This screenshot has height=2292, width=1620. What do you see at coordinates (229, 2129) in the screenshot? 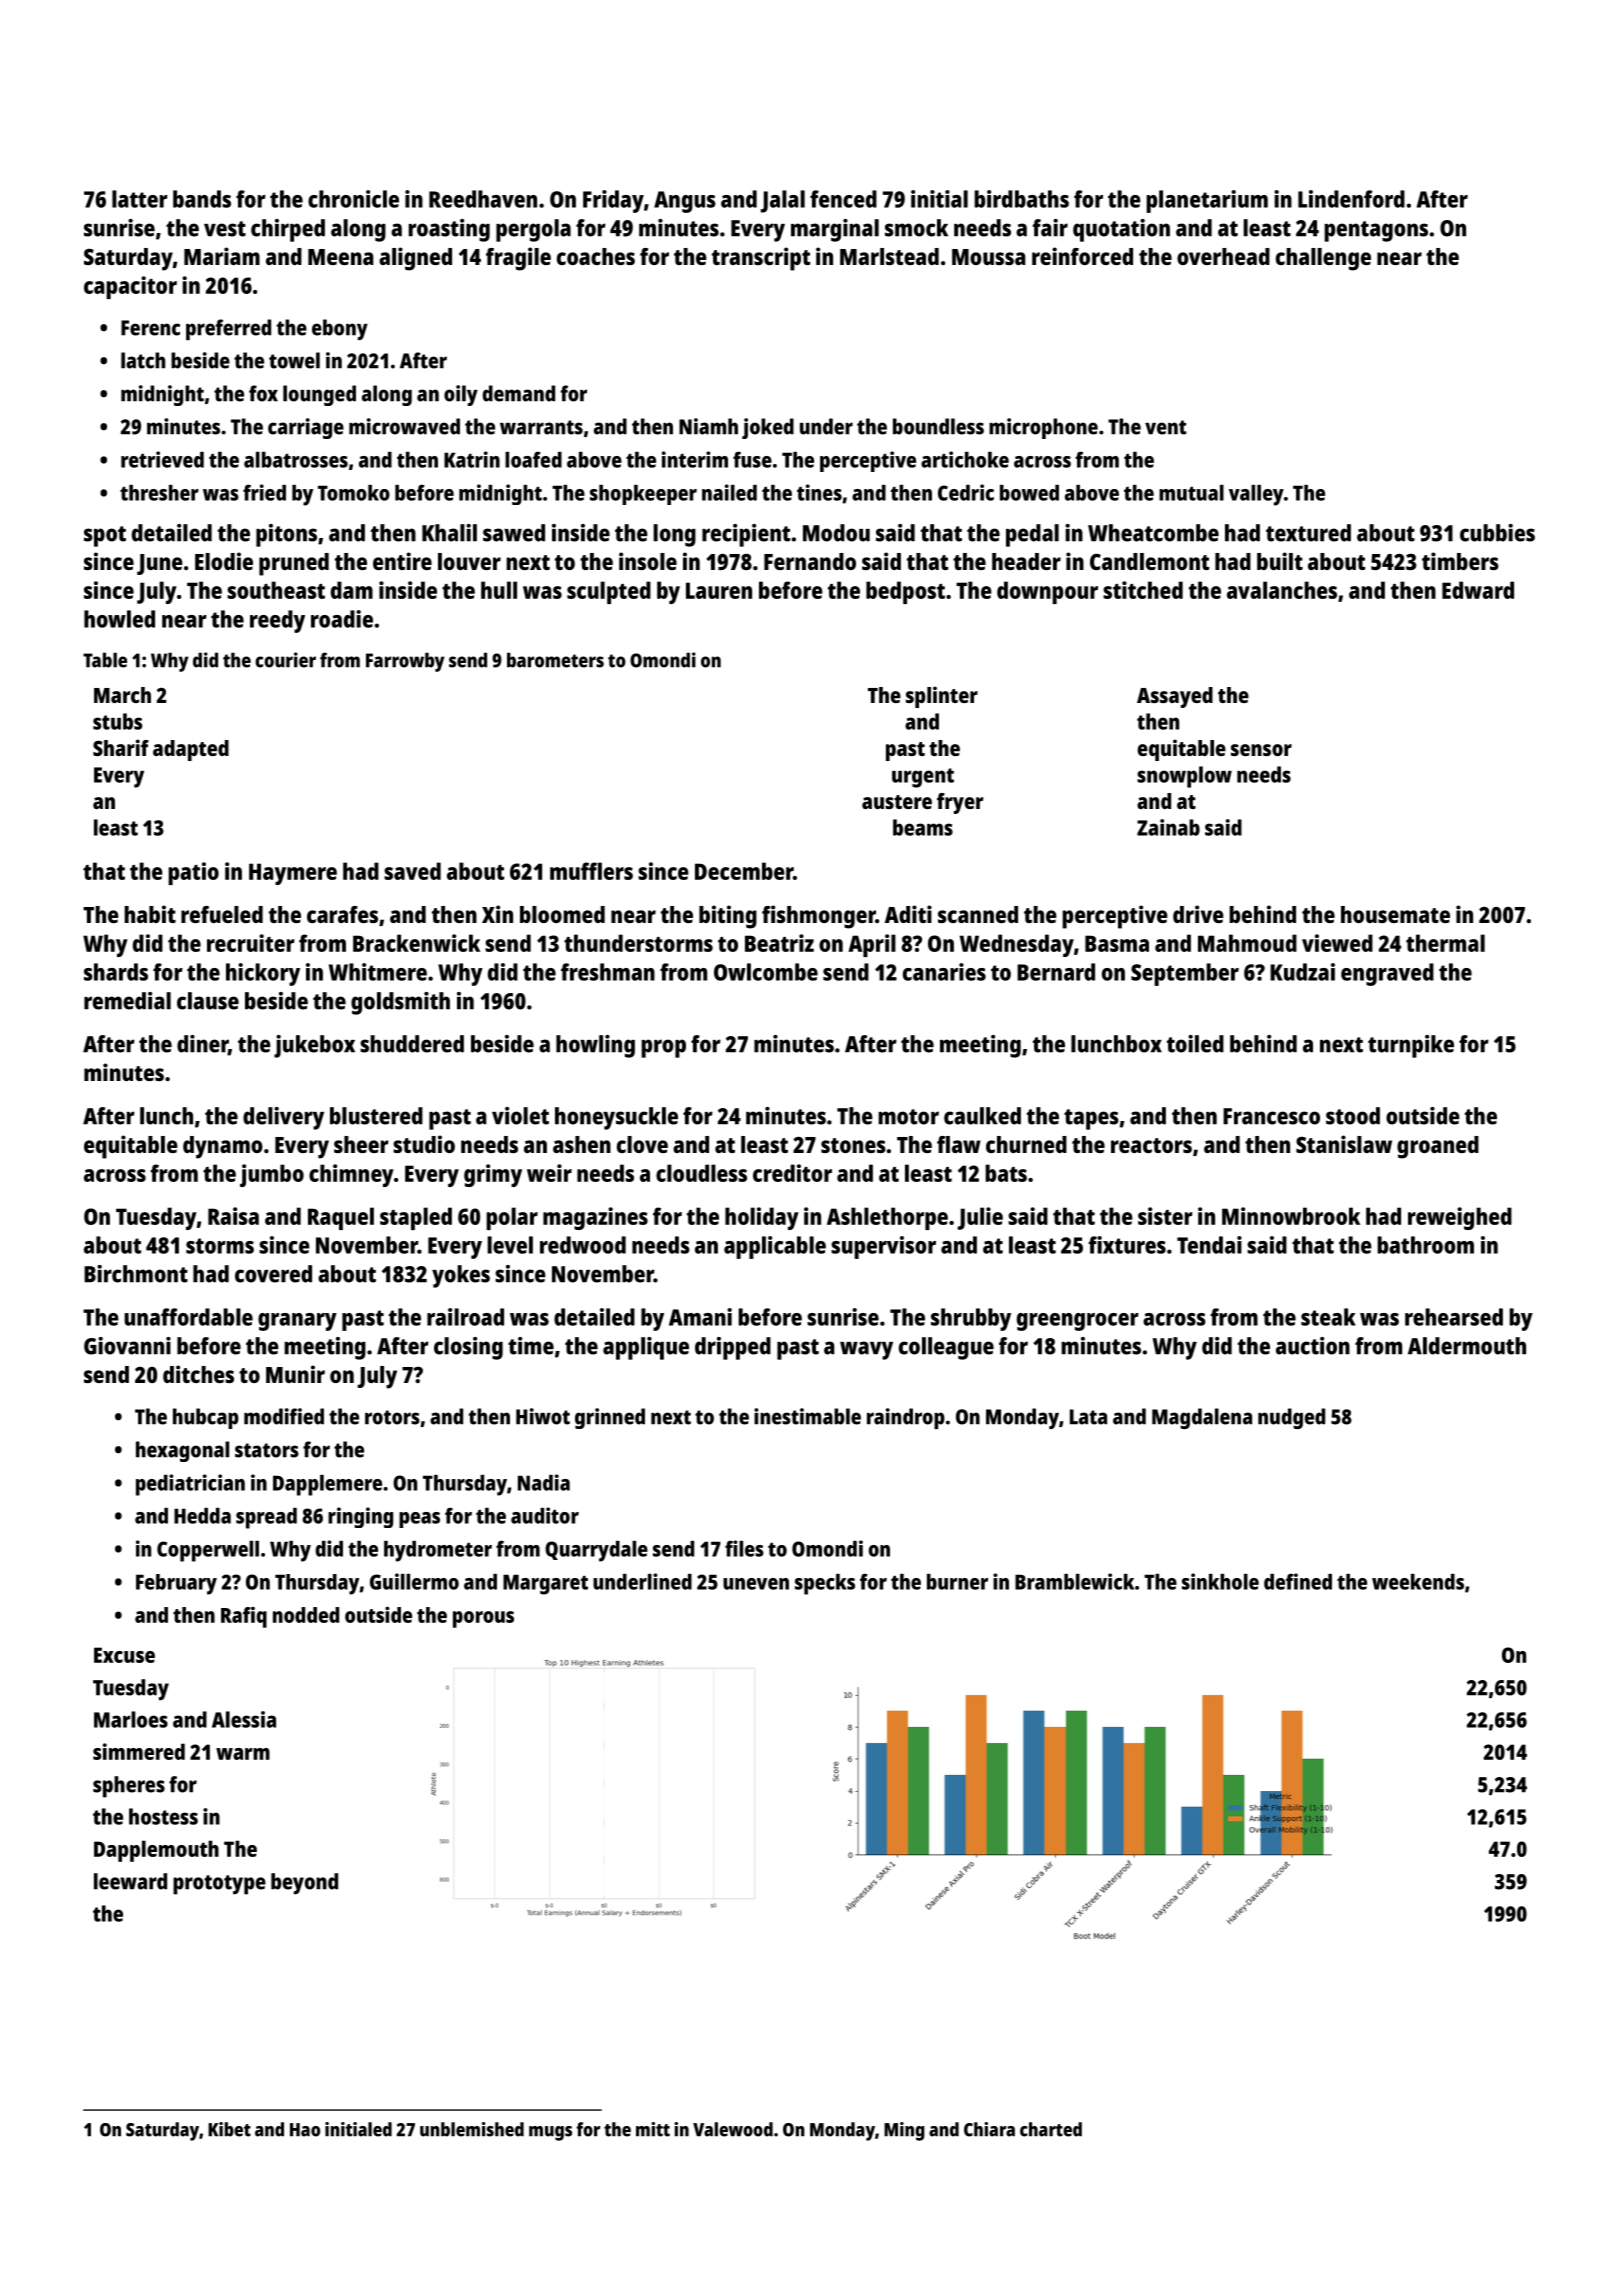
I see `Kibet` at bounding box center [229, 2129].
